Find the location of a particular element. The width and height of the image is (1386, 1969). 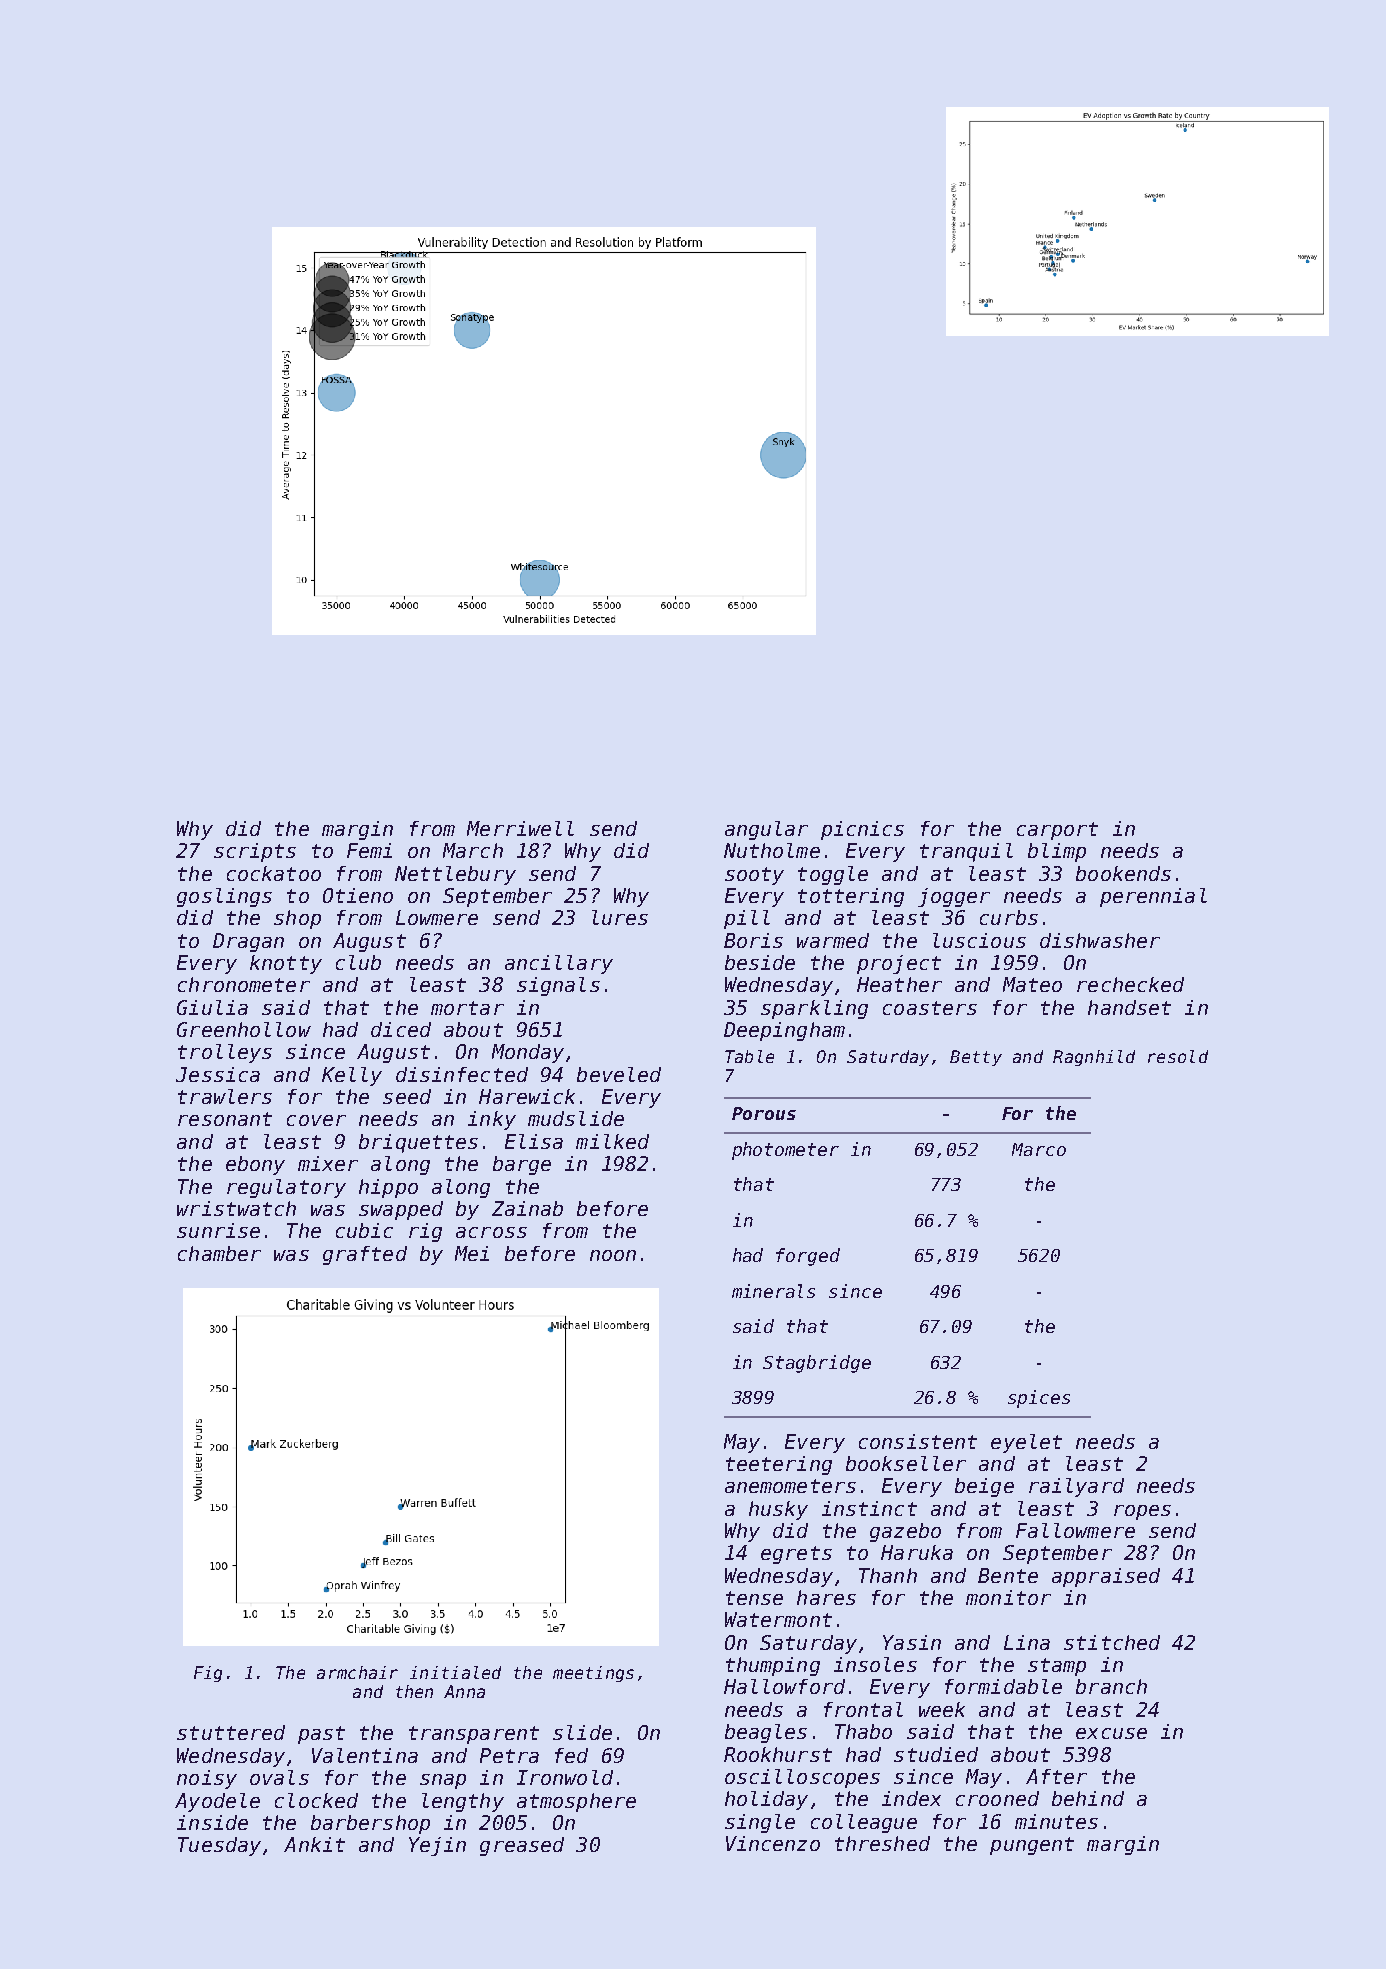

angular is located at coordinates (766, 830).
